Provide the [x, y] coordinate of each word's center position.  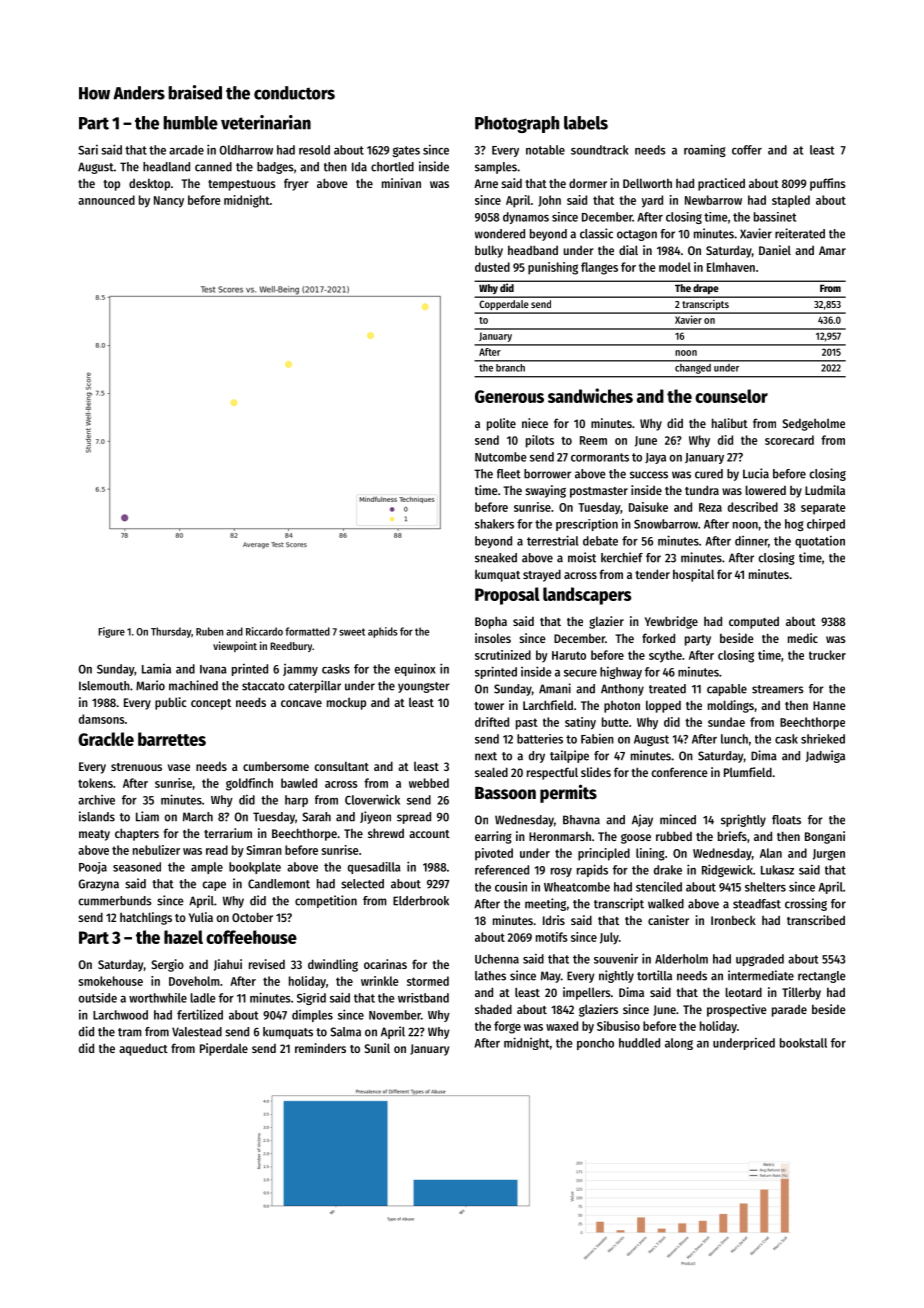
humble [190, 123]
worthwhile [158, 998]
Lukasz [777, 870]
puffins [828, 184]
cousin [511, 887]
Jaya [655, 458]
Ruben [209, 631]
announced [106, 200]
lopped [663, 706]
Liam [147, 816]
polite [501, 424]
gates [406, 151]
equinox [415, 669]
